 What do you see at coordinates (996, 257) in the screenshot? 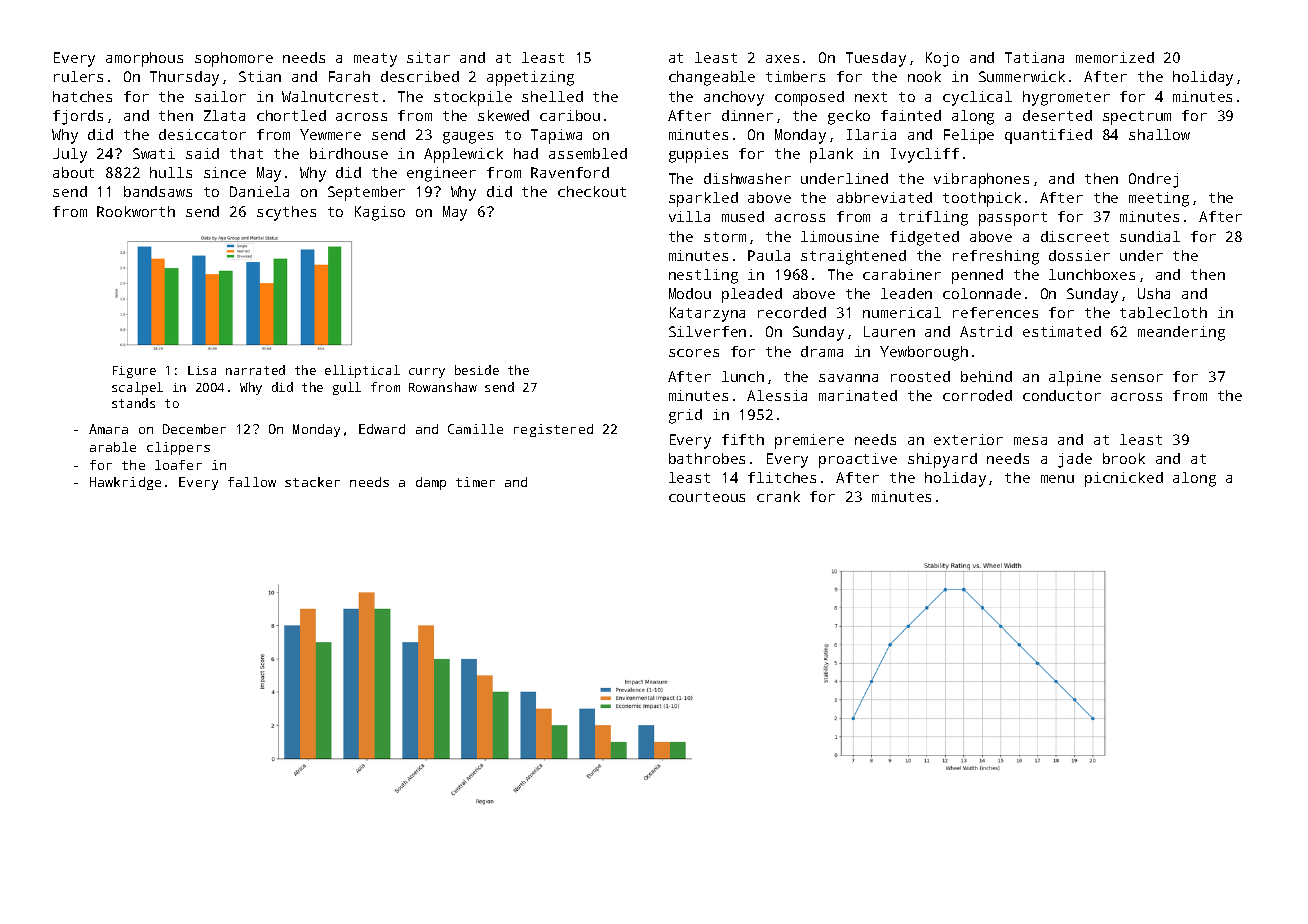
I see `refreshing` at bounding box center [996, 257].
